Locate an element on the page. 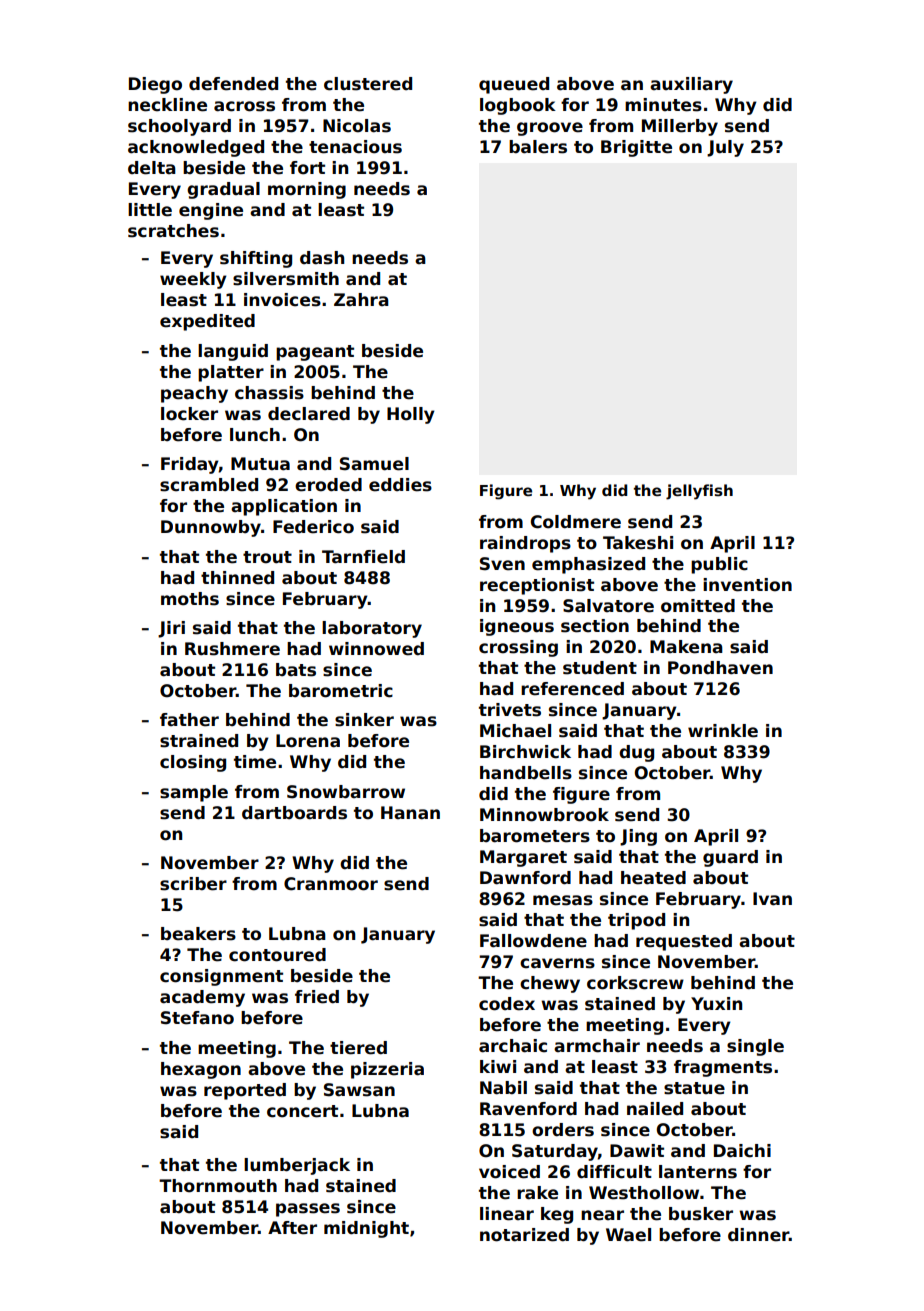 The image size is (924, 1311). guard is located at coordinates (730, 858).
